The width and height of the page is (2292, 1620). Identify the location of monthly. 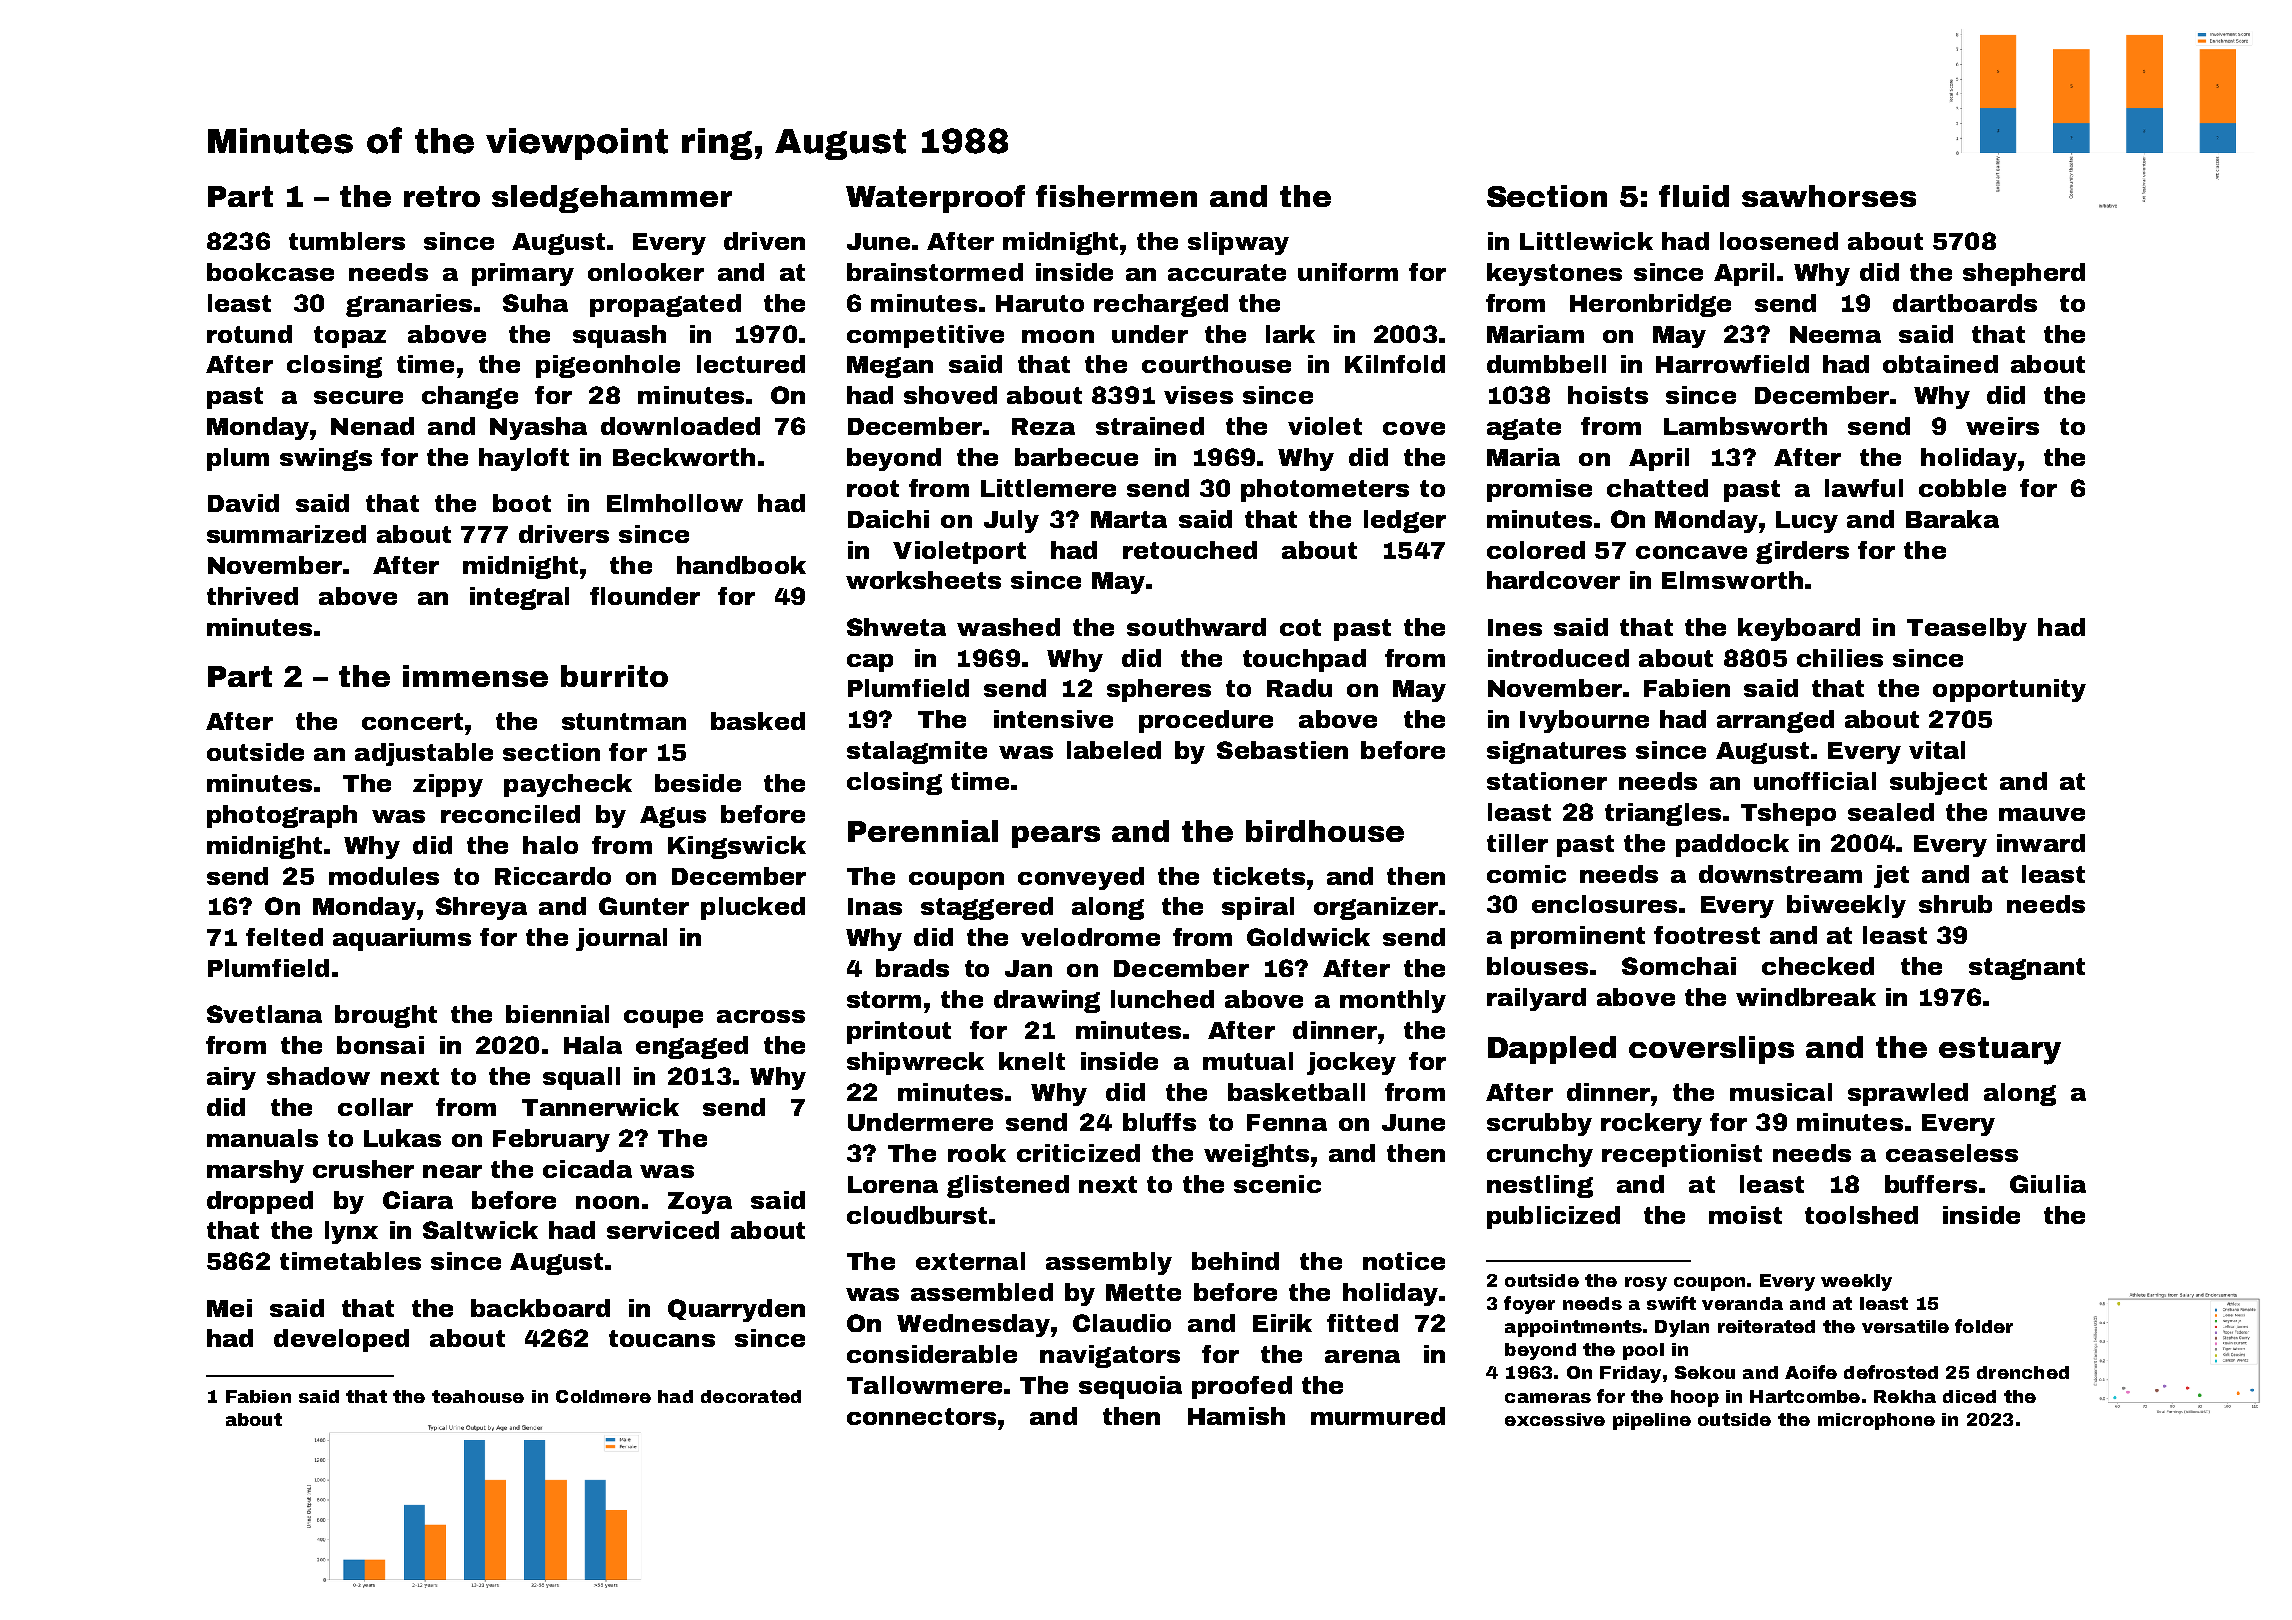
(1393, 1001).
